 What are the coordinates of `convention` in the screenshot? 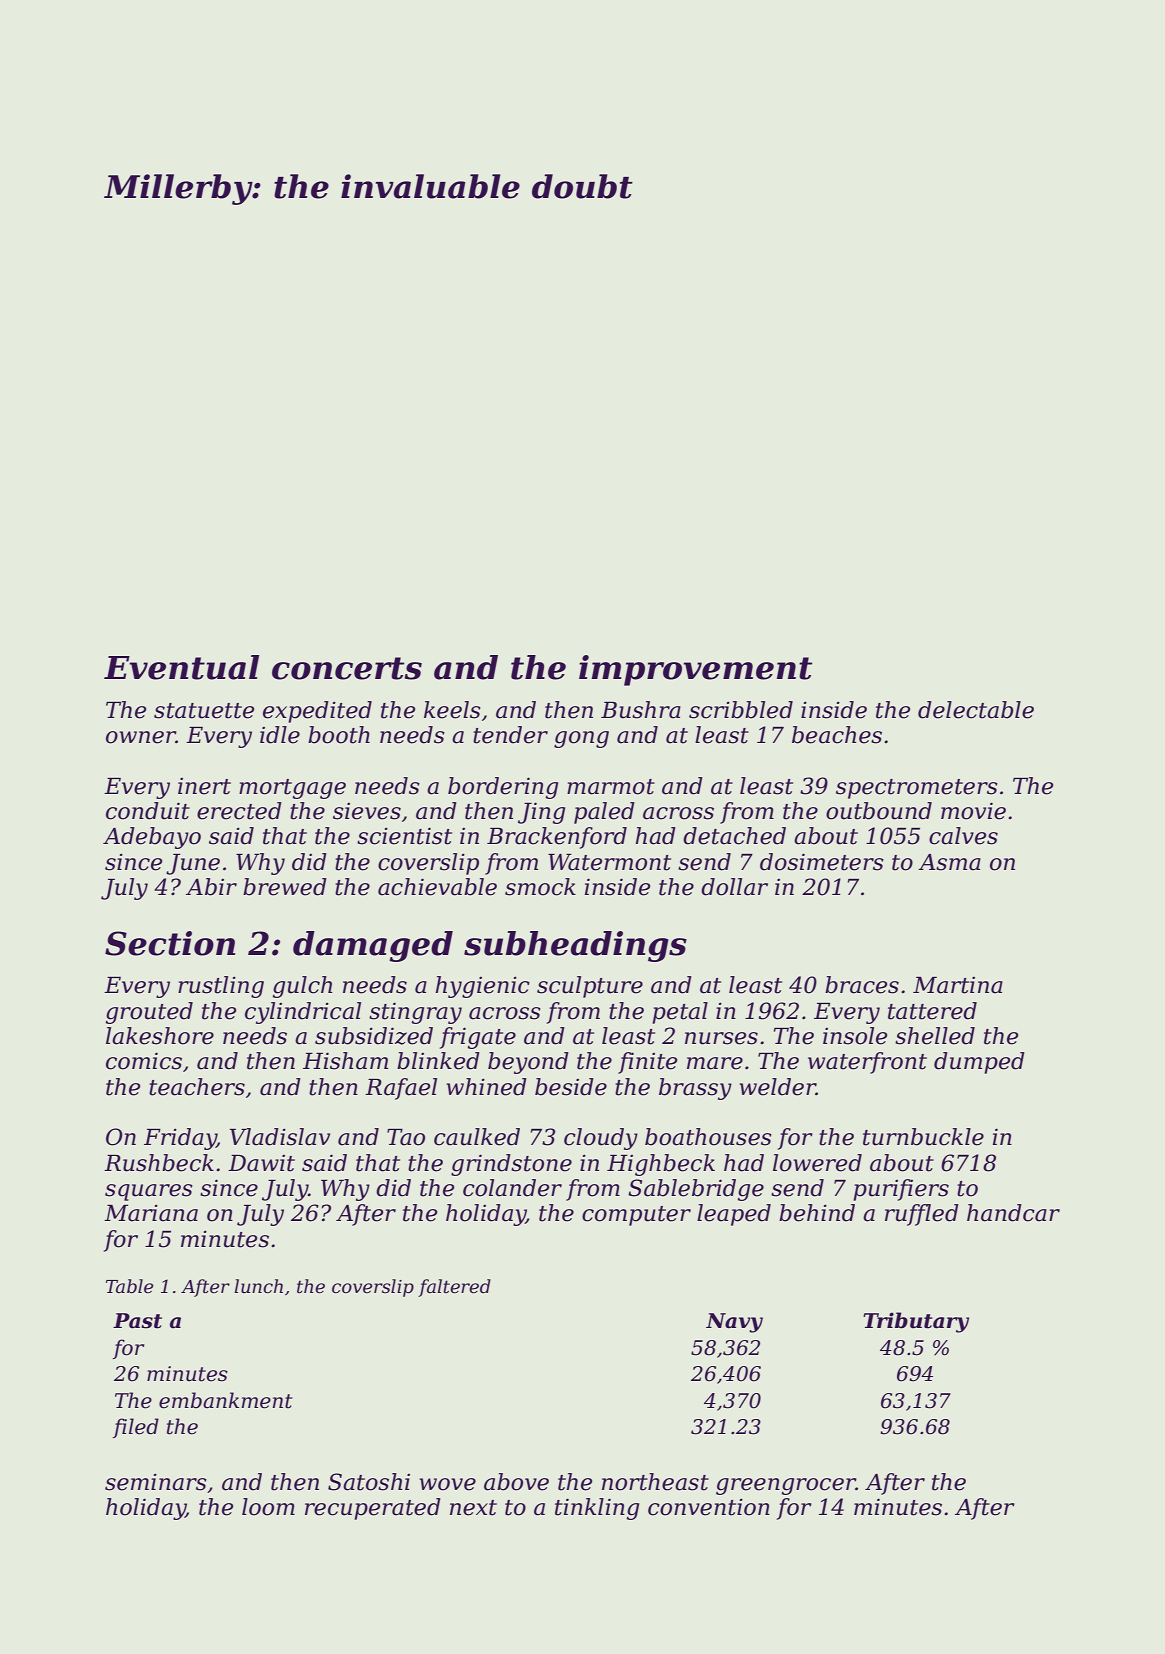 It's located at (709, 1507).
